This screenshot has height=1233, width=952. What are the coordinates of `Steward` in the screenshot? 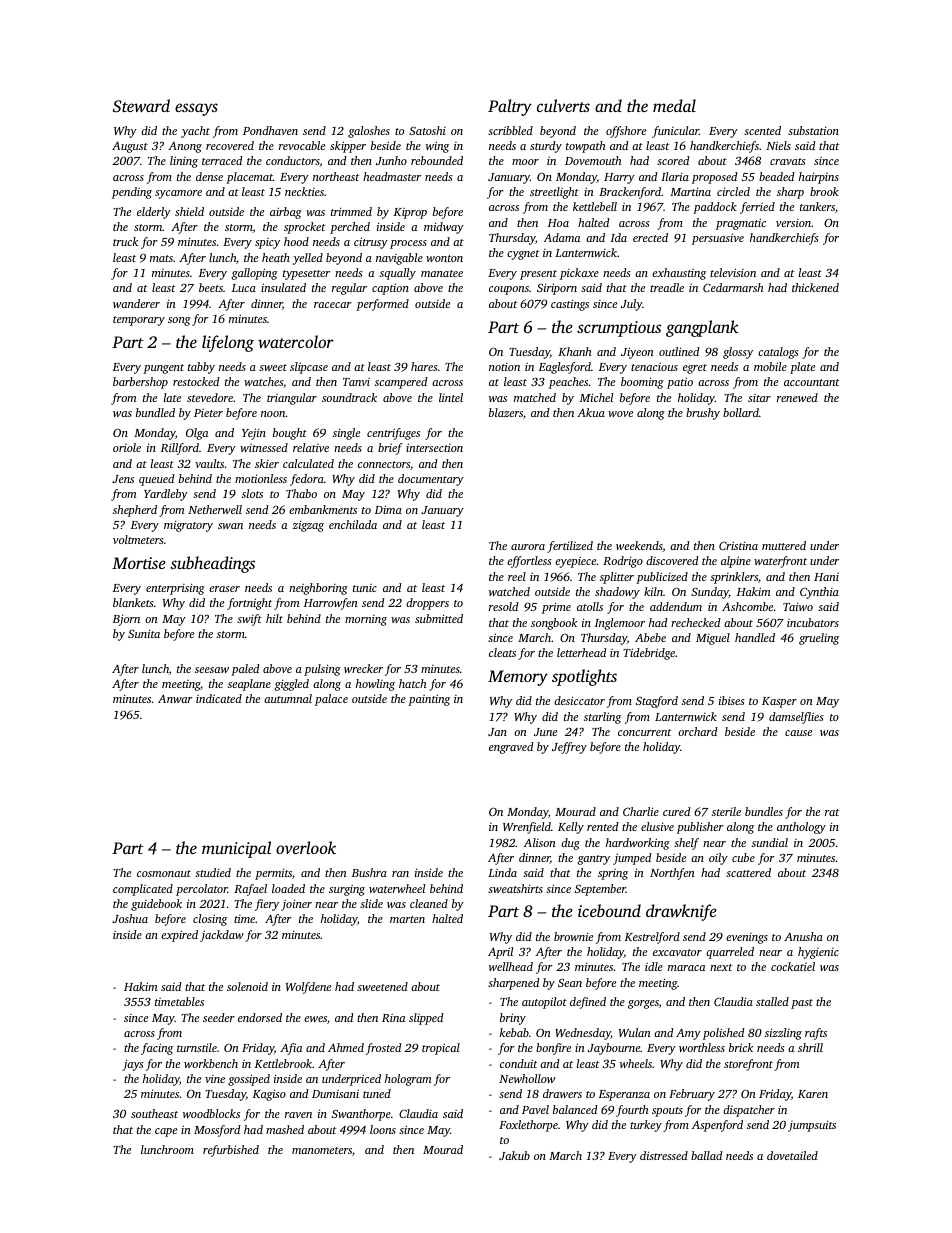 It's located at (141, 105).
